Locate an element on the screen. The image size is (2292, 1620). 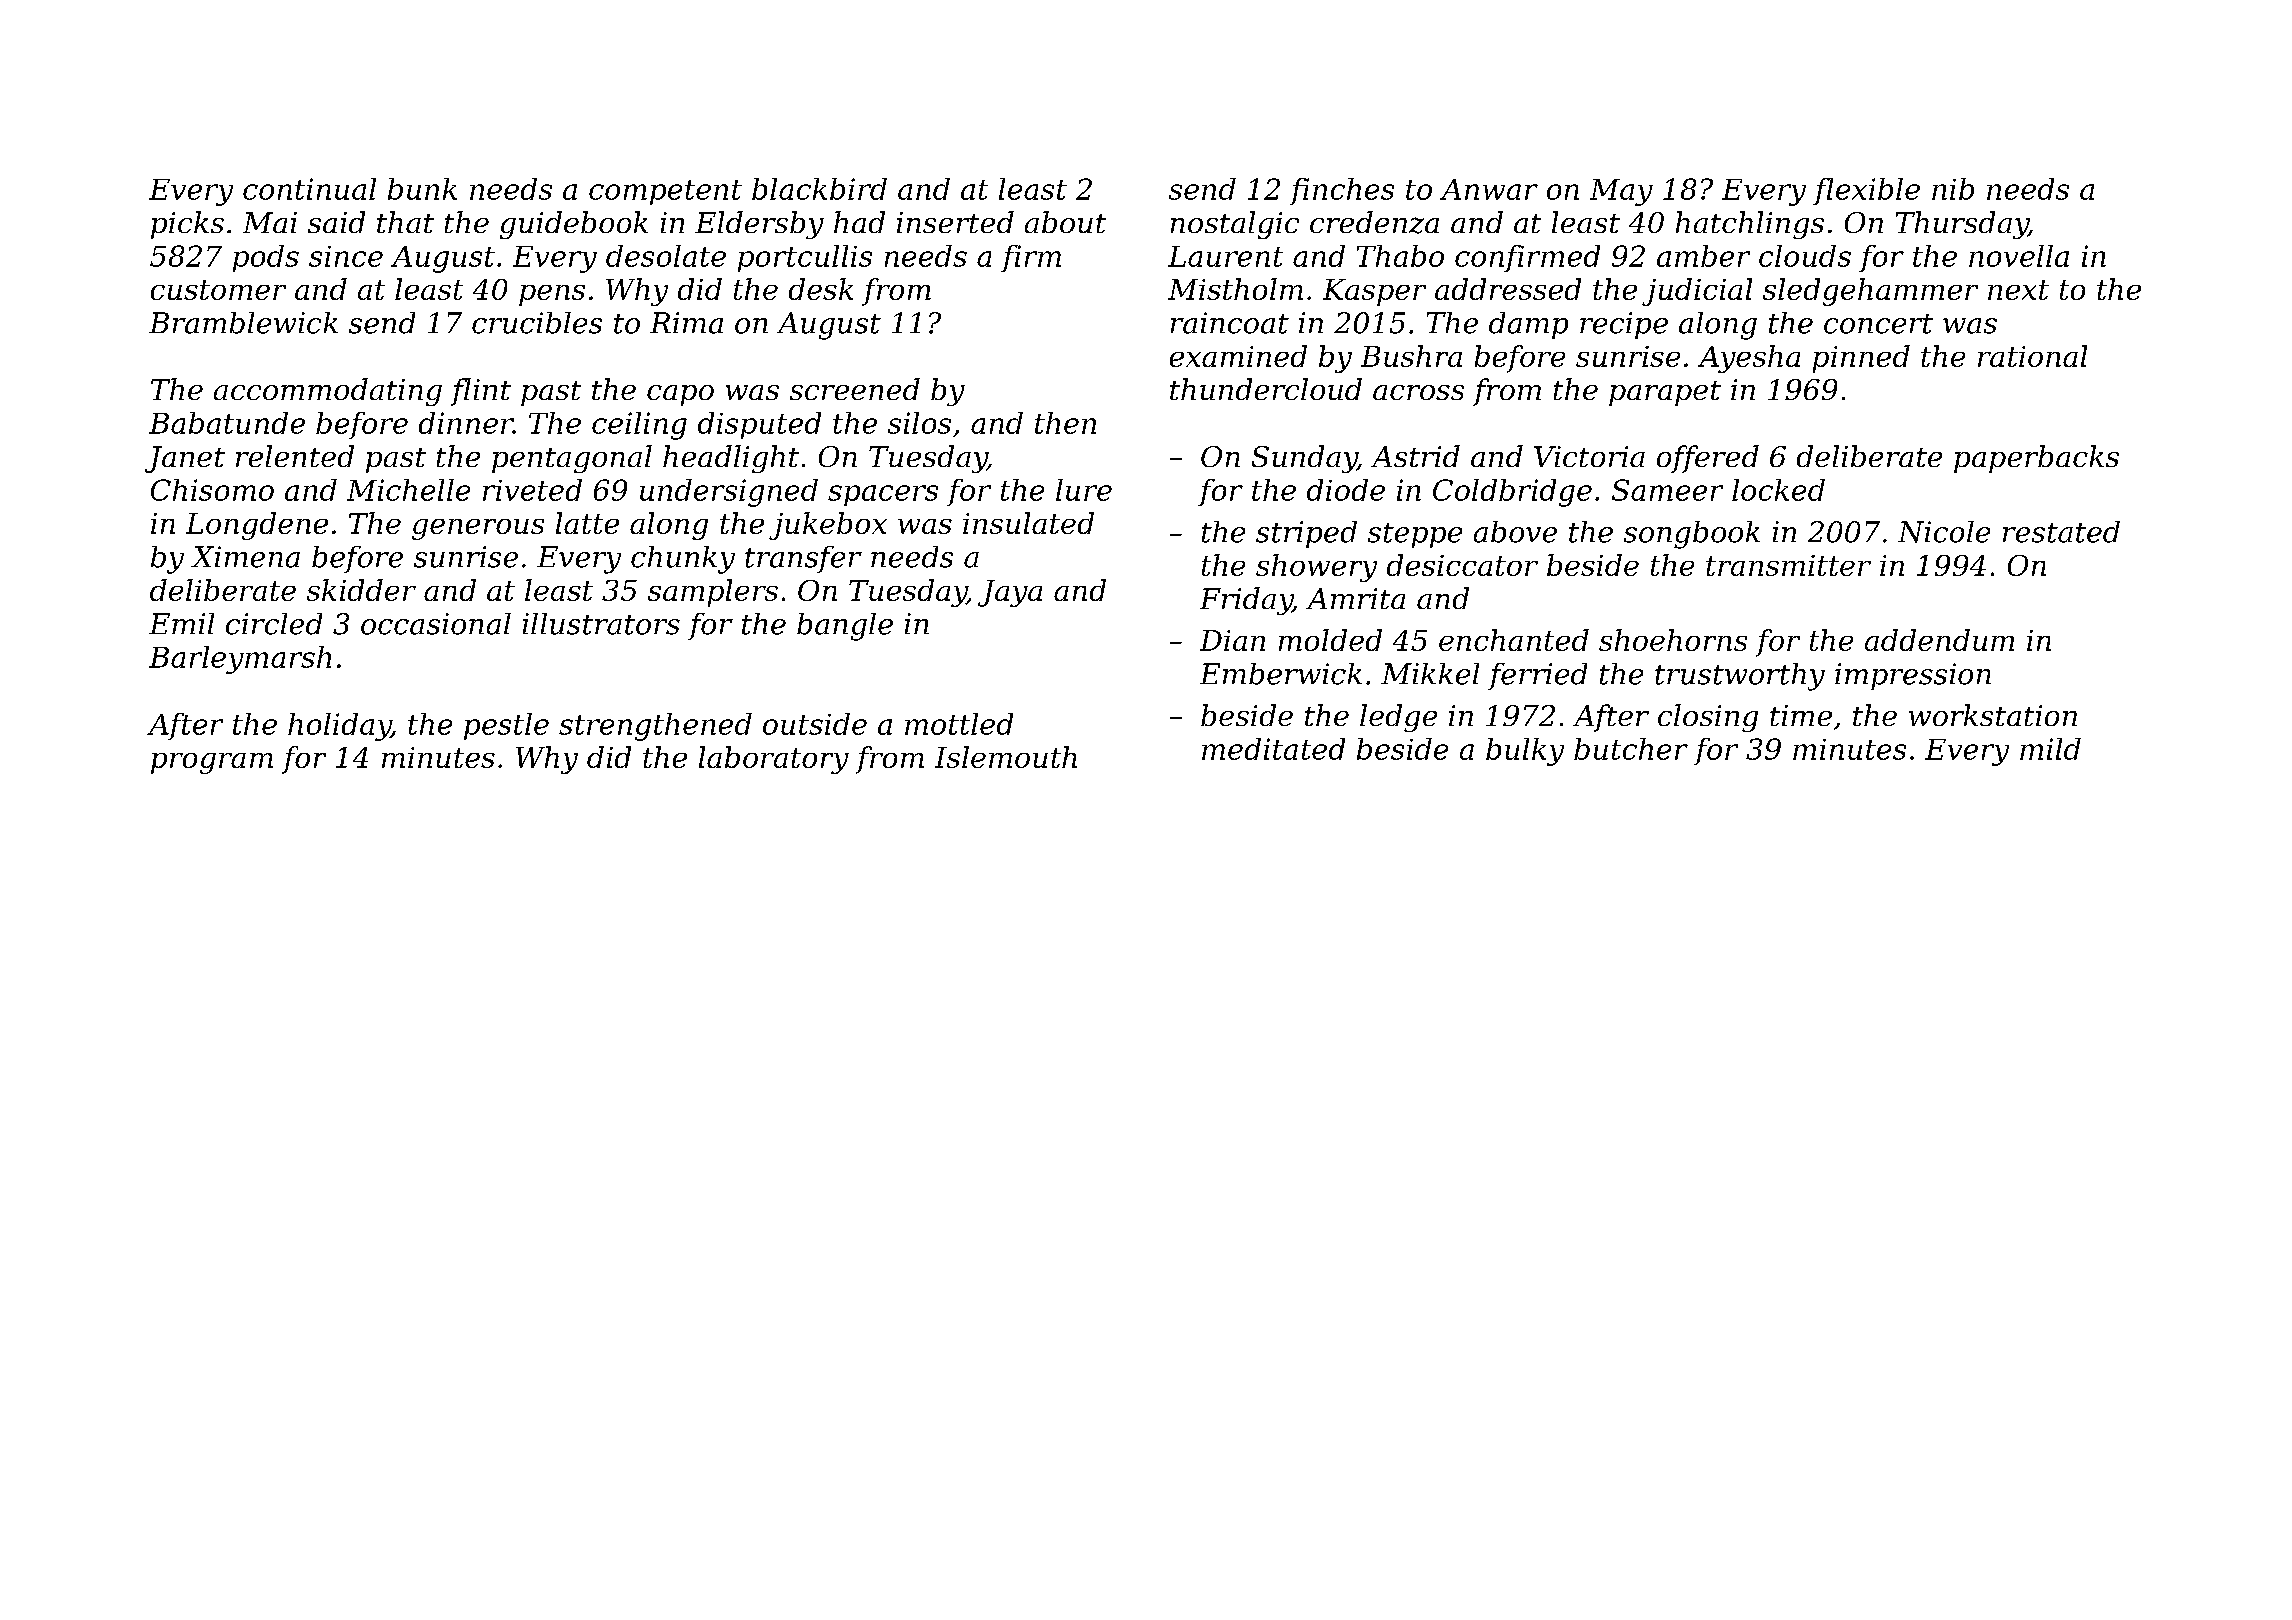
nib is located at coordinates (1953, 189).
